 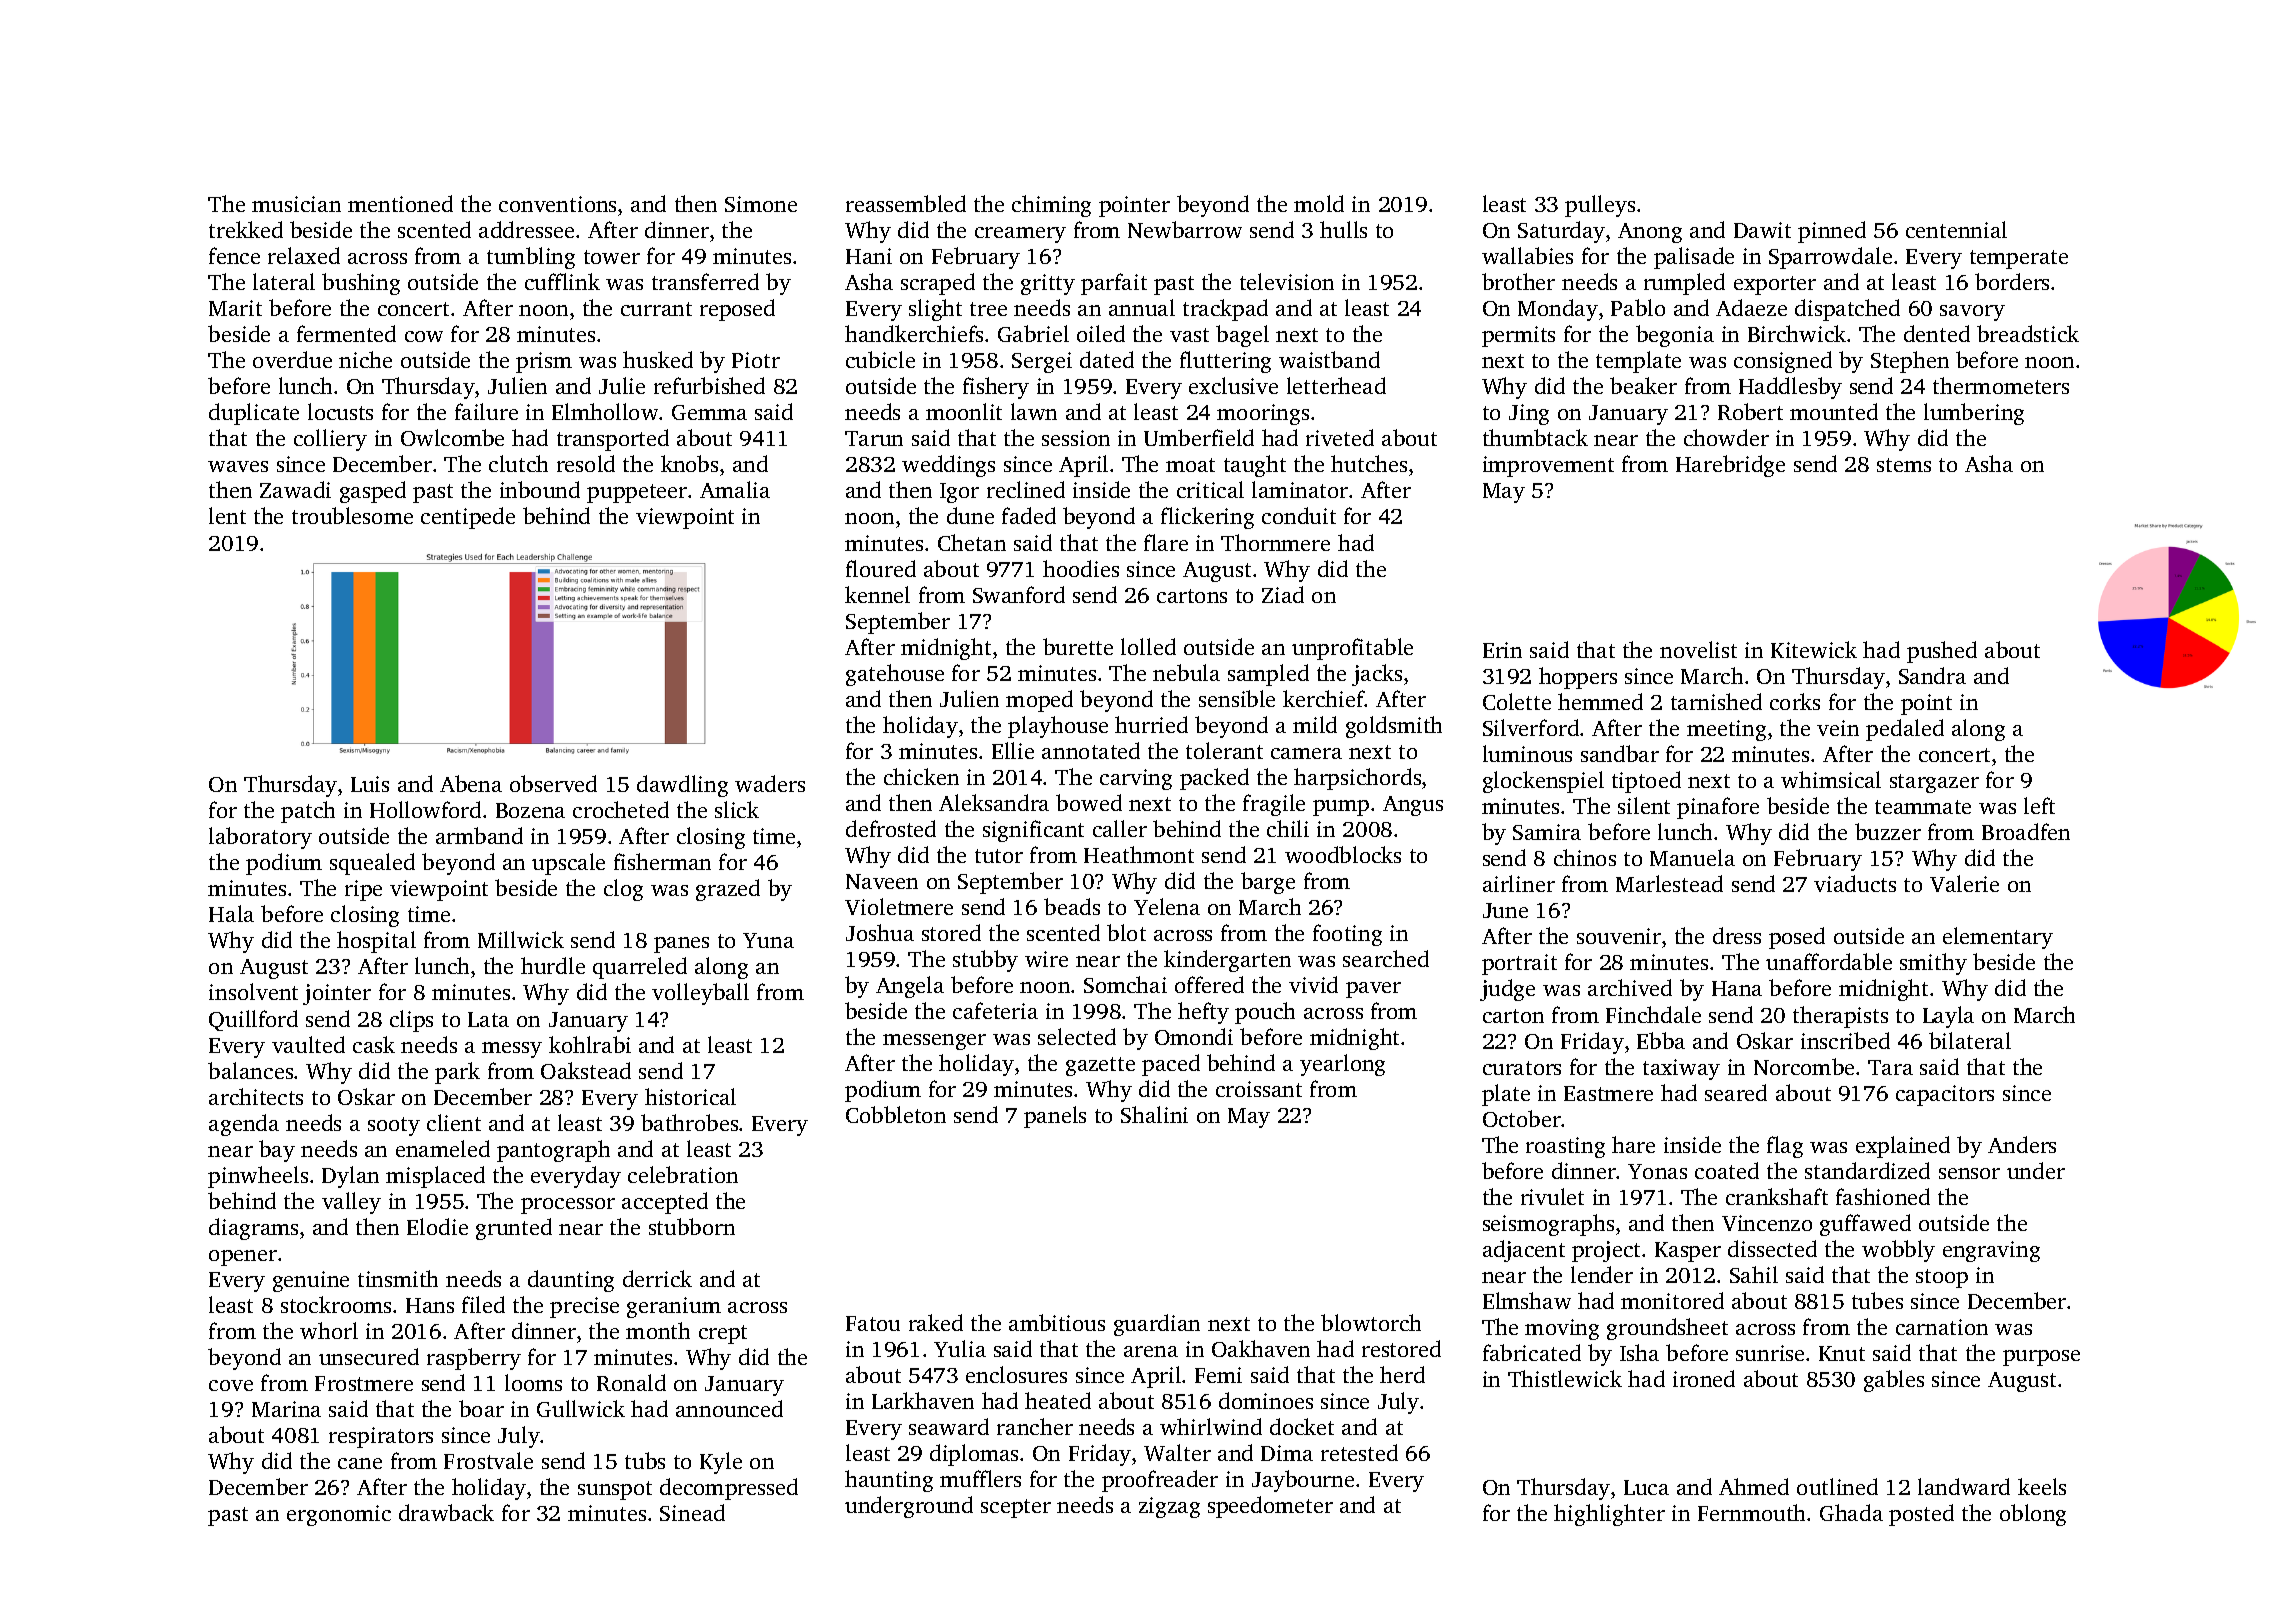 I want to click on drawback, so click(x=446, y=1512).
